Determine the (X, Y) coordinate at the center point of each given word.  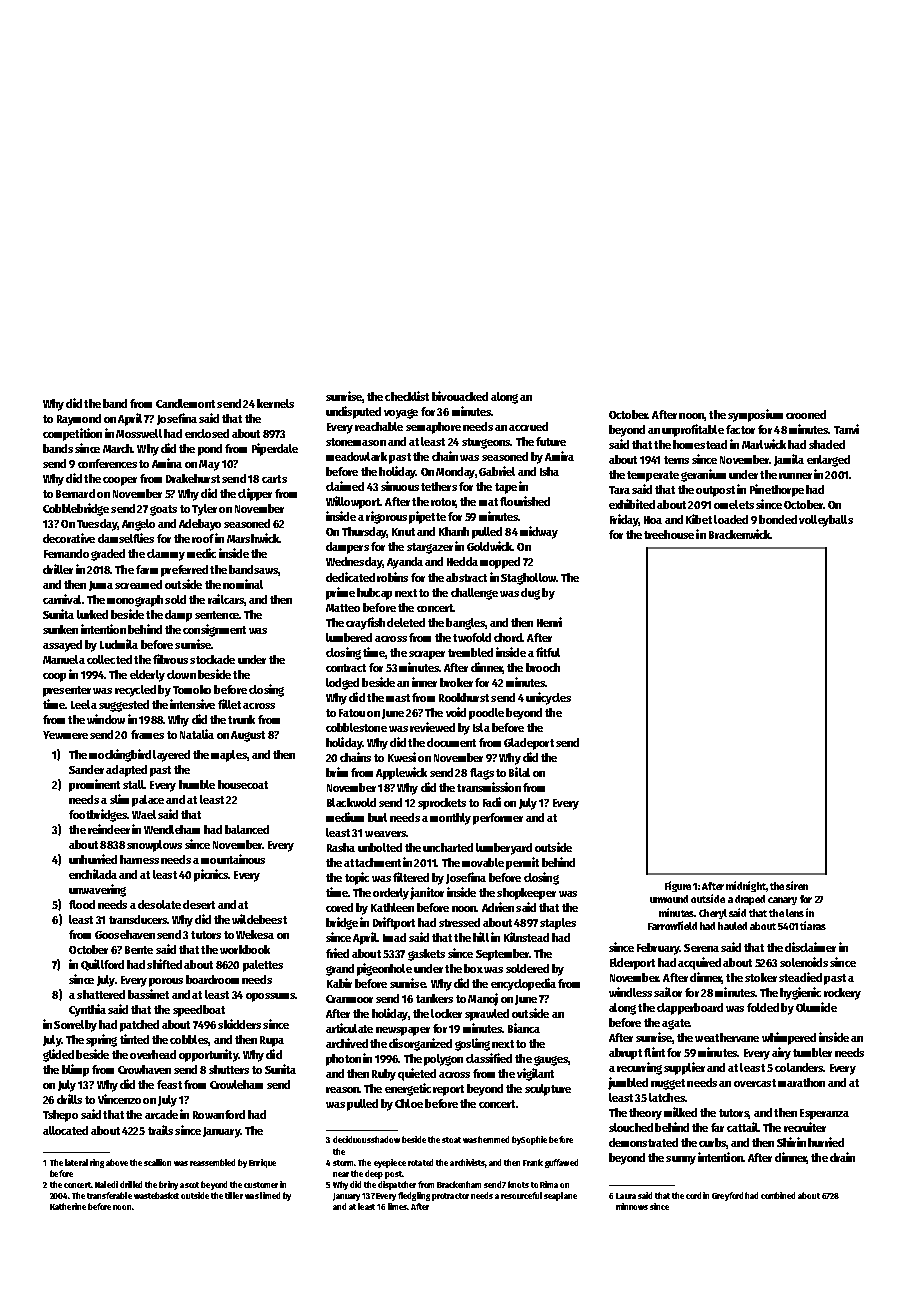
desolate (159, 904)
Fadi (492, 802)
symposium (755, 415)
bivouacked (460, 396)
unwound (669, 899)
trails (160, 1130)
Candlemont (185, 403)
